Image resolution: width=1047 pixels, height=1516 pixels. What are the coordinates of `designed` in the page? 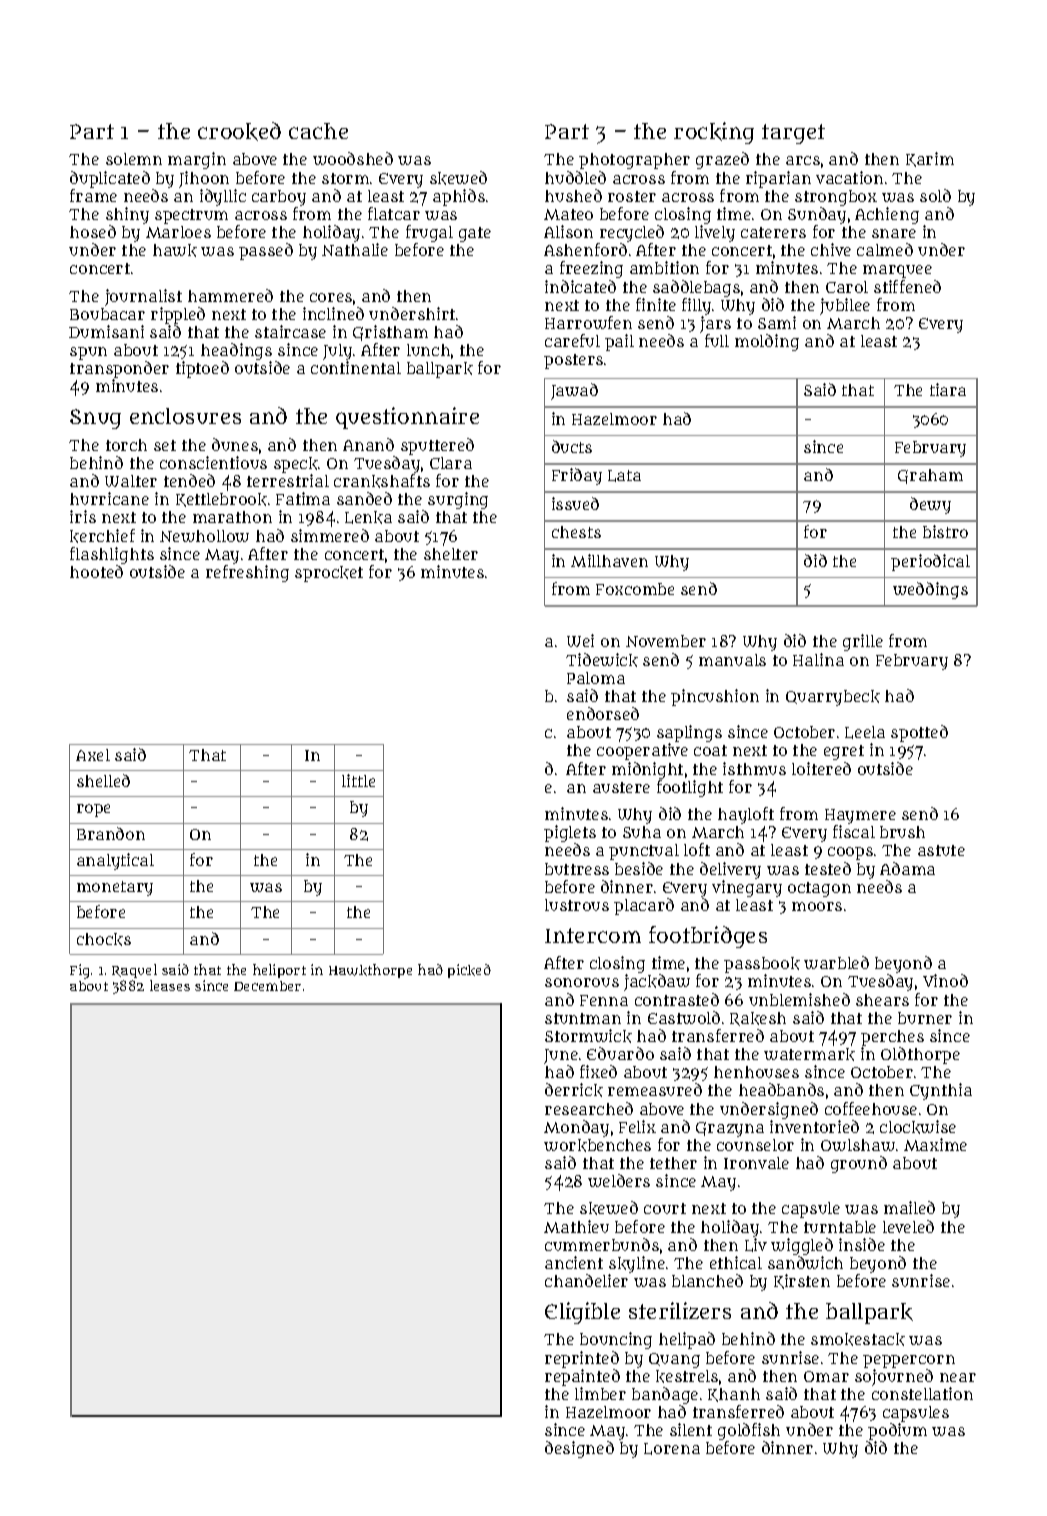 It's located at (579, 1450).
